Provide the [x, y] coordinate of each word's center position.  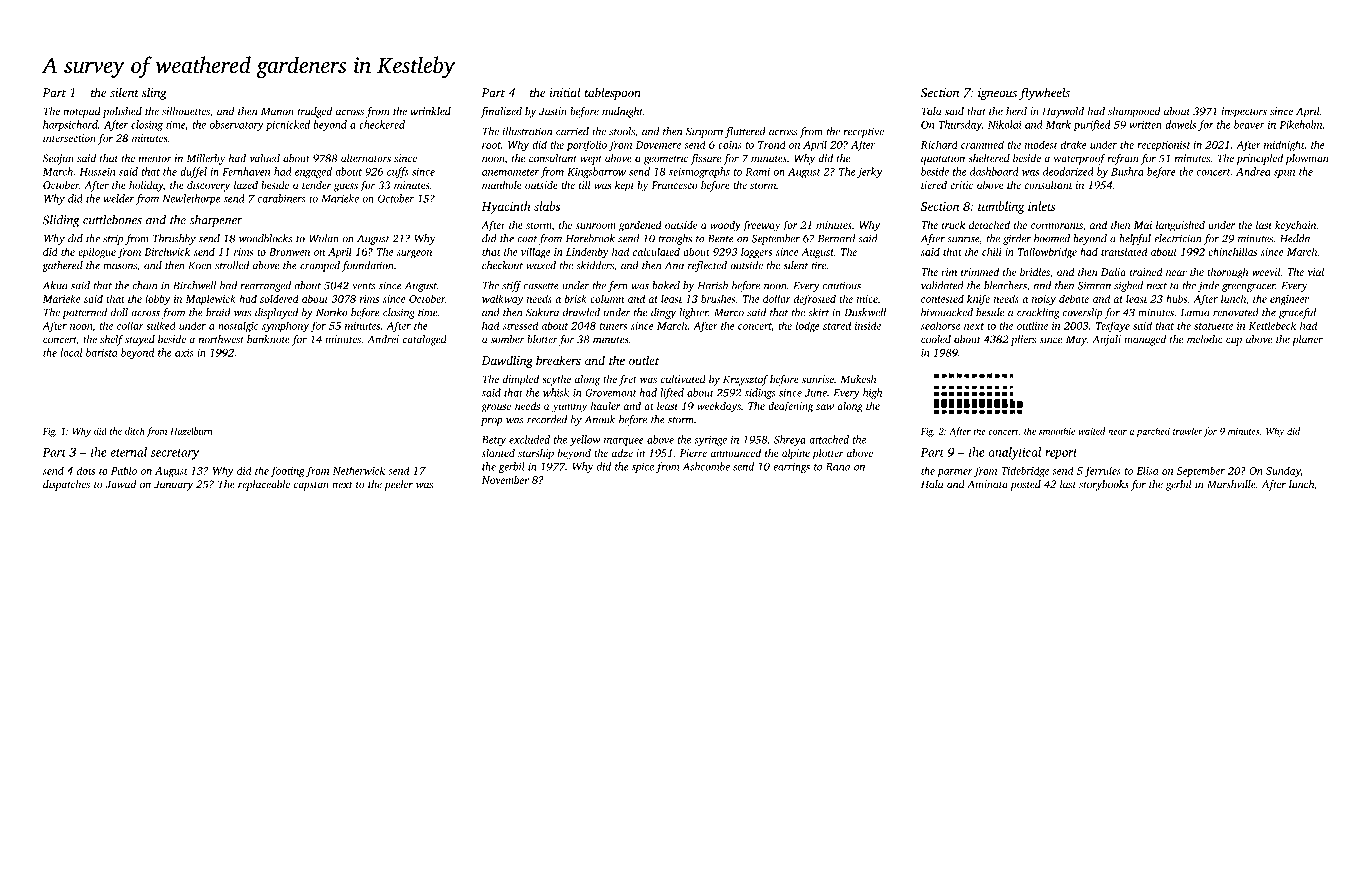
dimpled [521, 380]
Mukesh [858, 379]
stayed [140, 340]
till [585, 185]
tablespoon [613, 93]
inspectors [1244, 112]
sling [154, 93]
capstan [311, 486]
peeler [398, 485]
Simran [1094, 285]
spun [1284, 174]
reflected [707, 266]
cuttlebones [112, 220]
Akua [55, 285]
